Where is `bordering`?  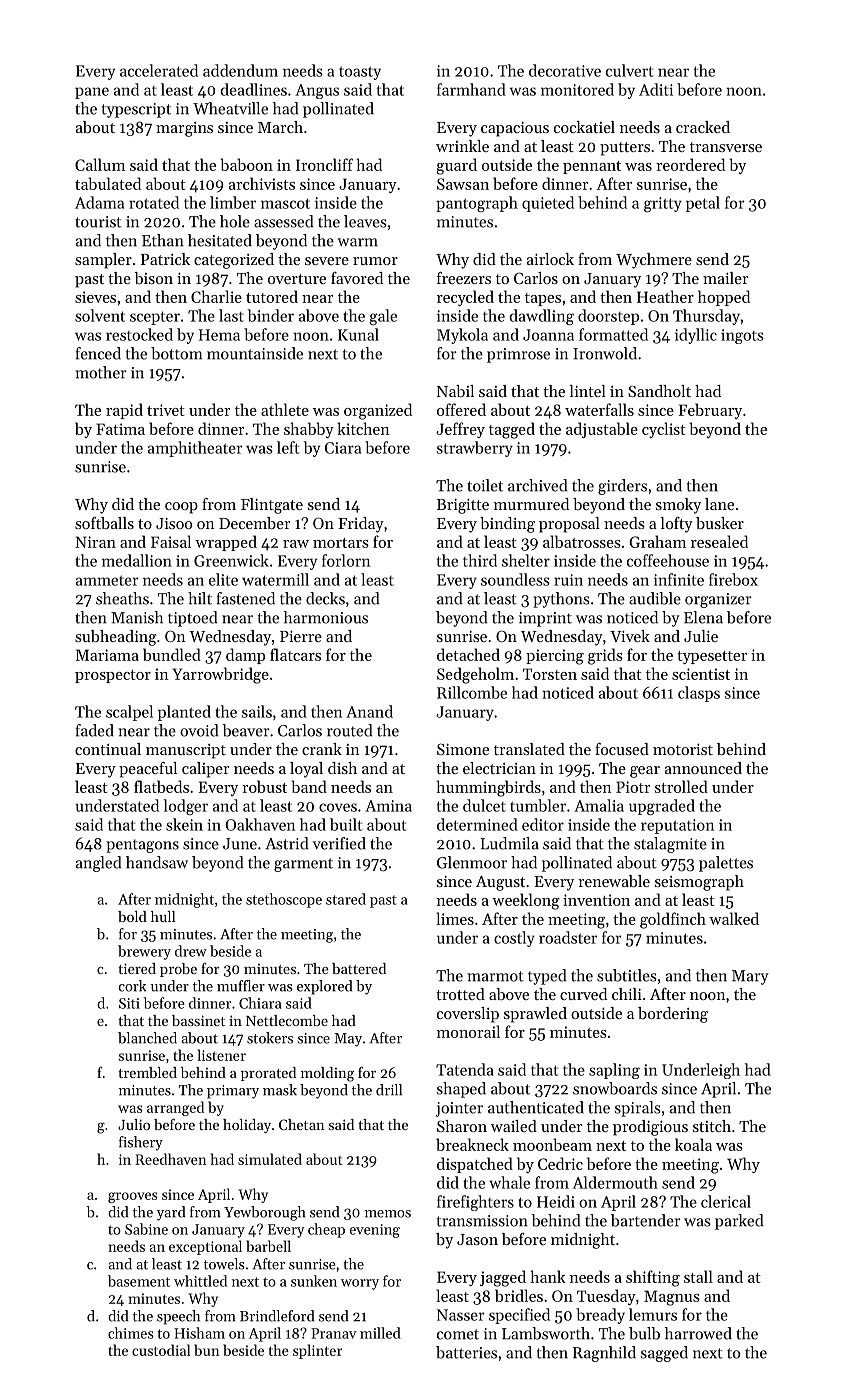 bordering is located at coordinates (673, 1015).
